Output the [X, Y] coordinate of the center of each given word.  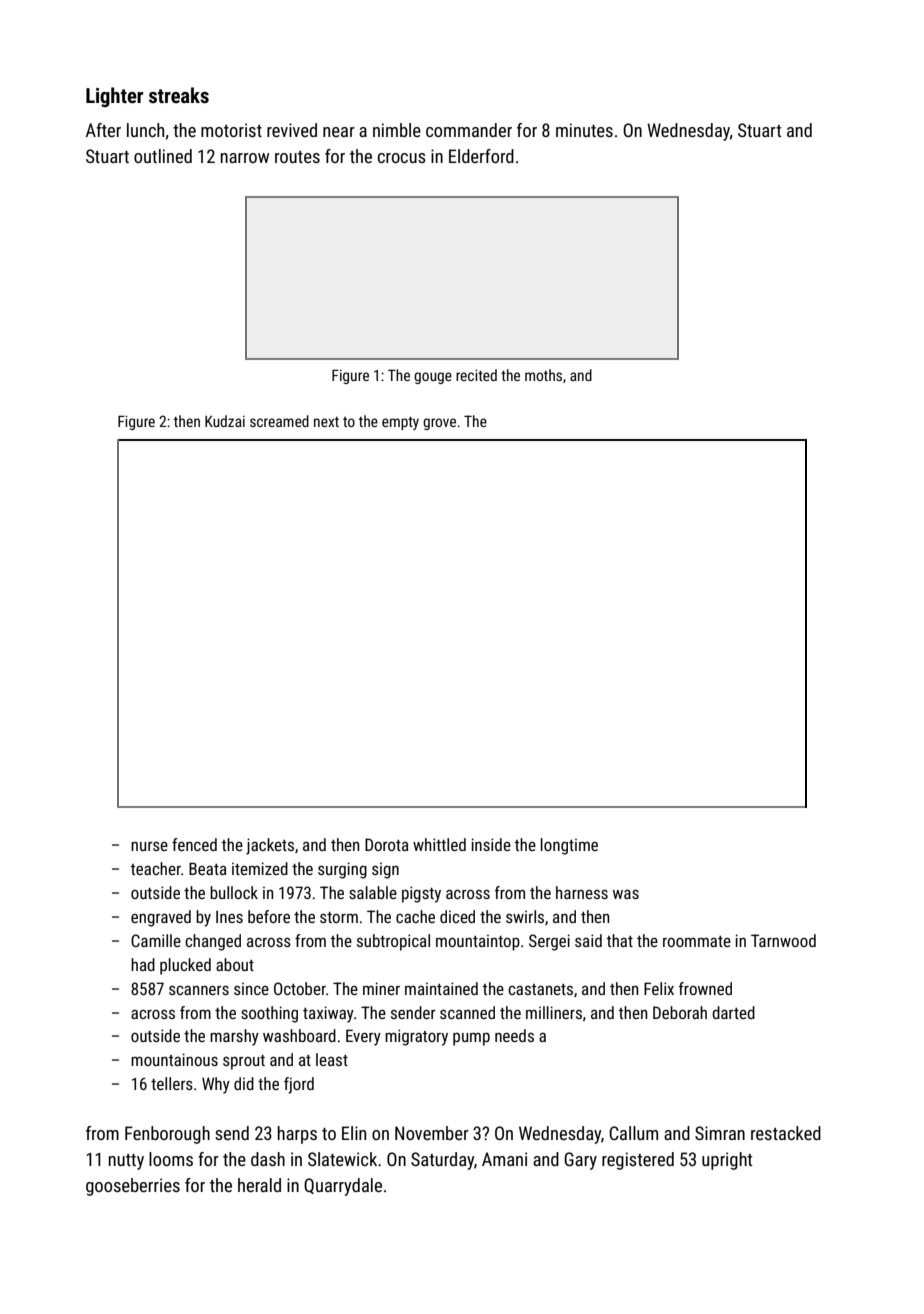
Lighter [114, 97]
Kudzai [225, 421]
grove [439, 424]
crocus [402, 158]
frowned [705, 988]
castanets [540, 989]
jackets [270, 846]
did [244, 1083]
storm [339, 917]
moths [543, 375]
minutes [584, 130]
